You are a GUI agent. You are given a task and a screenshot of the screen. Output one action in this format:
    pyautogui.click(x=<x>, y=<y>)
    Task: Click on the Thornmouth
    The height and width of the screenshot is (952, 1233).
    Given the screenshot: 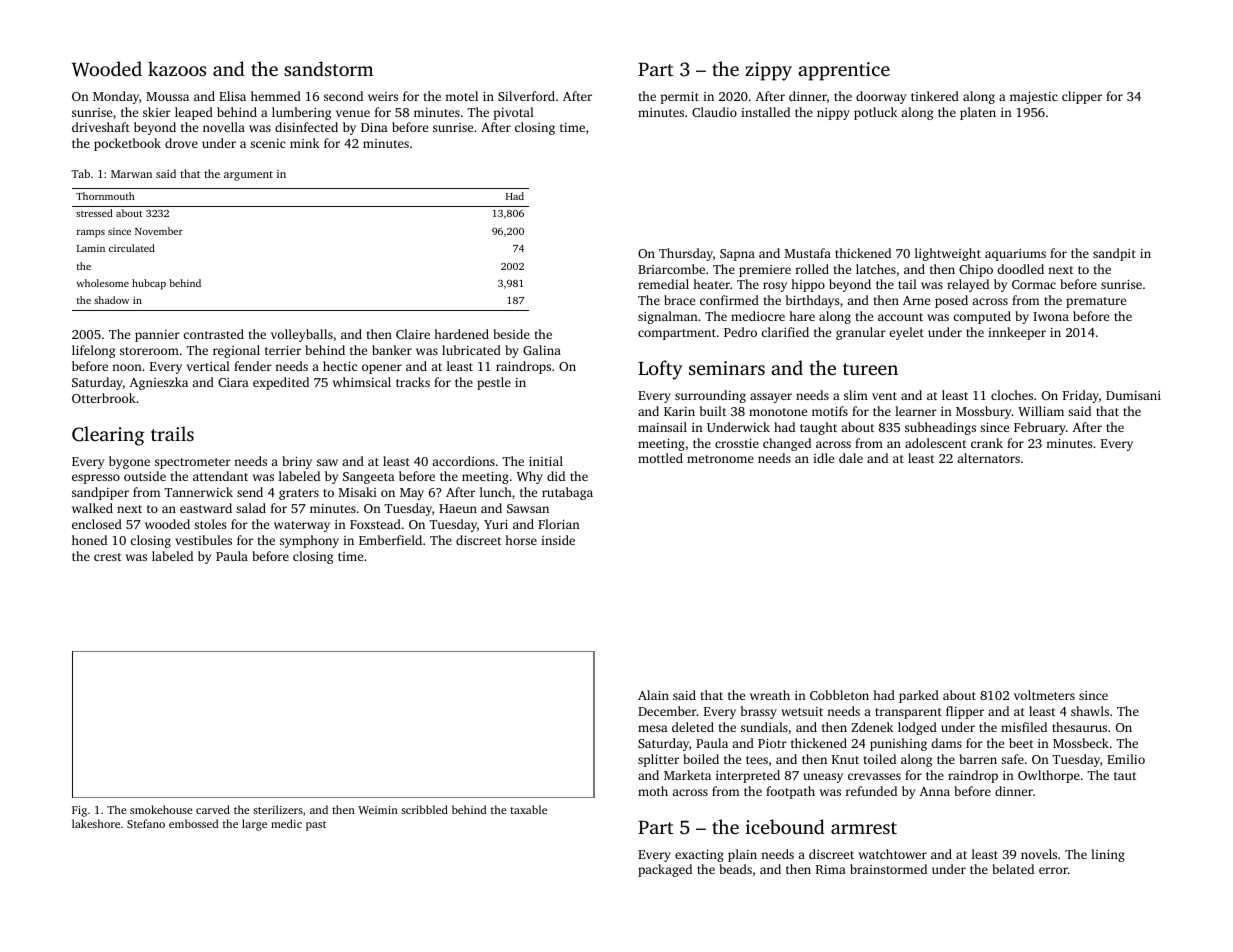 What is the action you would take?
    pyautogui.click(x=105, y=196)
